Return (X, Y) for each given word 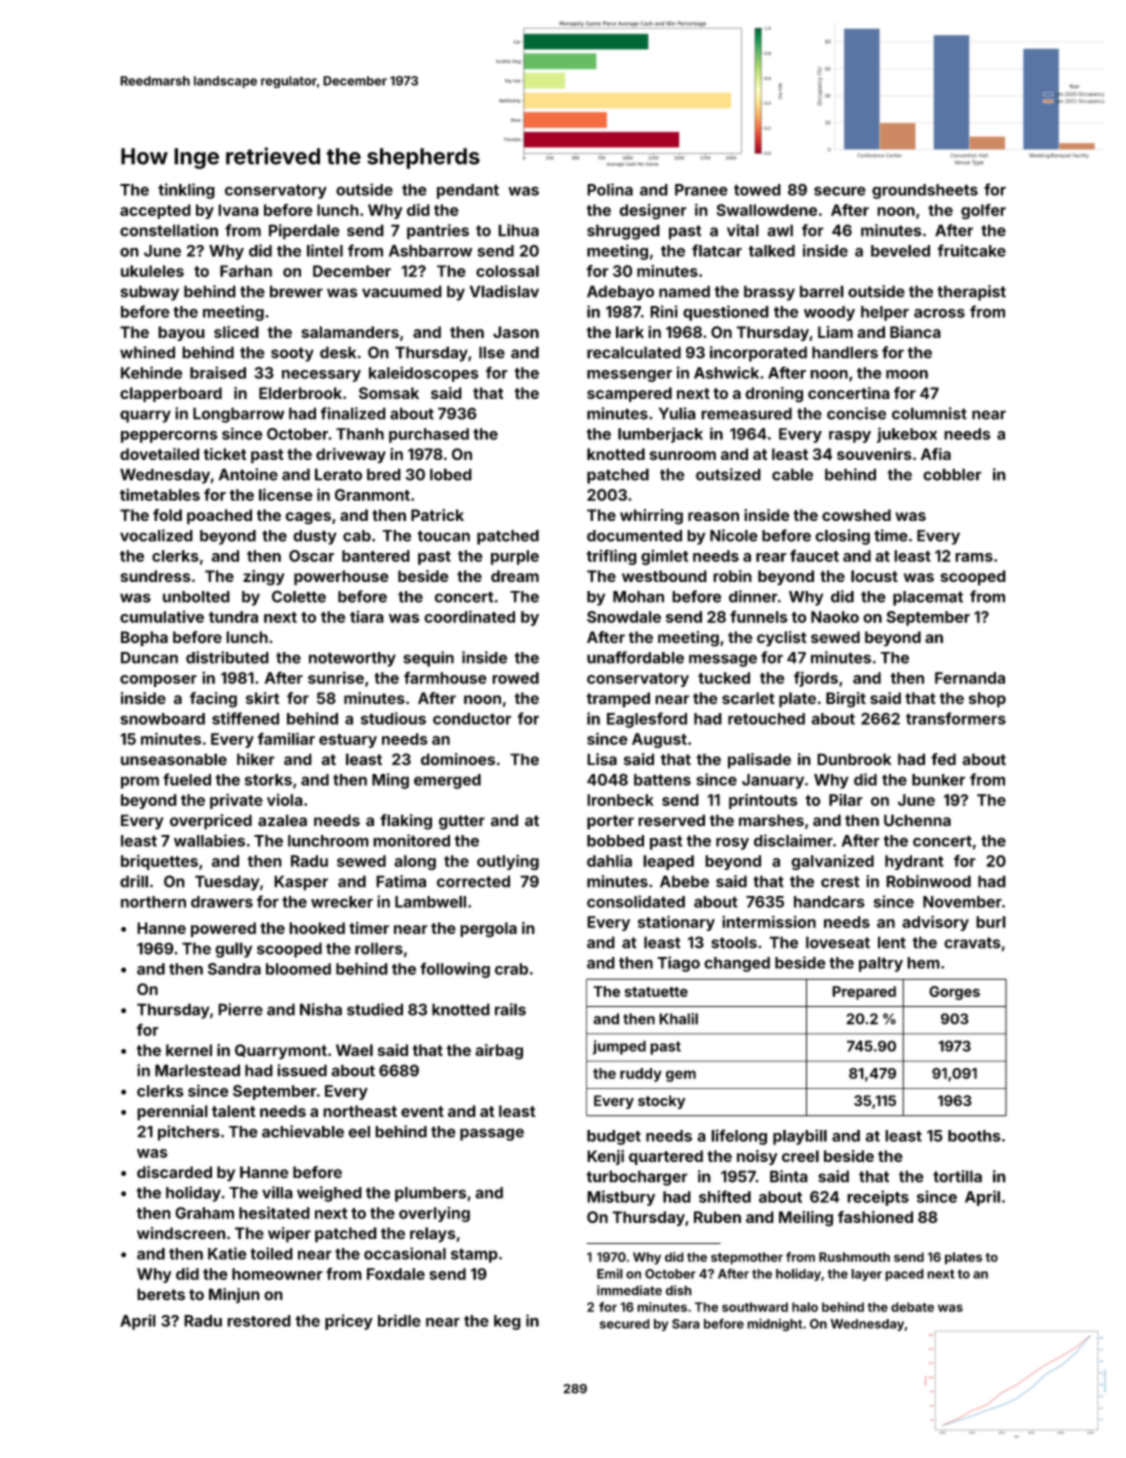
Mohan (638, 597)
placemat (928, 598)
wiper (289, 1235)
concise (856, 413)
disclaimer (793, 840)
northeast (360, 1111)
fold (167, 515)
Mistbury (621, 1198)
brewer (296, 291)
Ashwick (726, 372)
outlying (508, 862)
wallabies (209, 840)
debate (912, 1307)
